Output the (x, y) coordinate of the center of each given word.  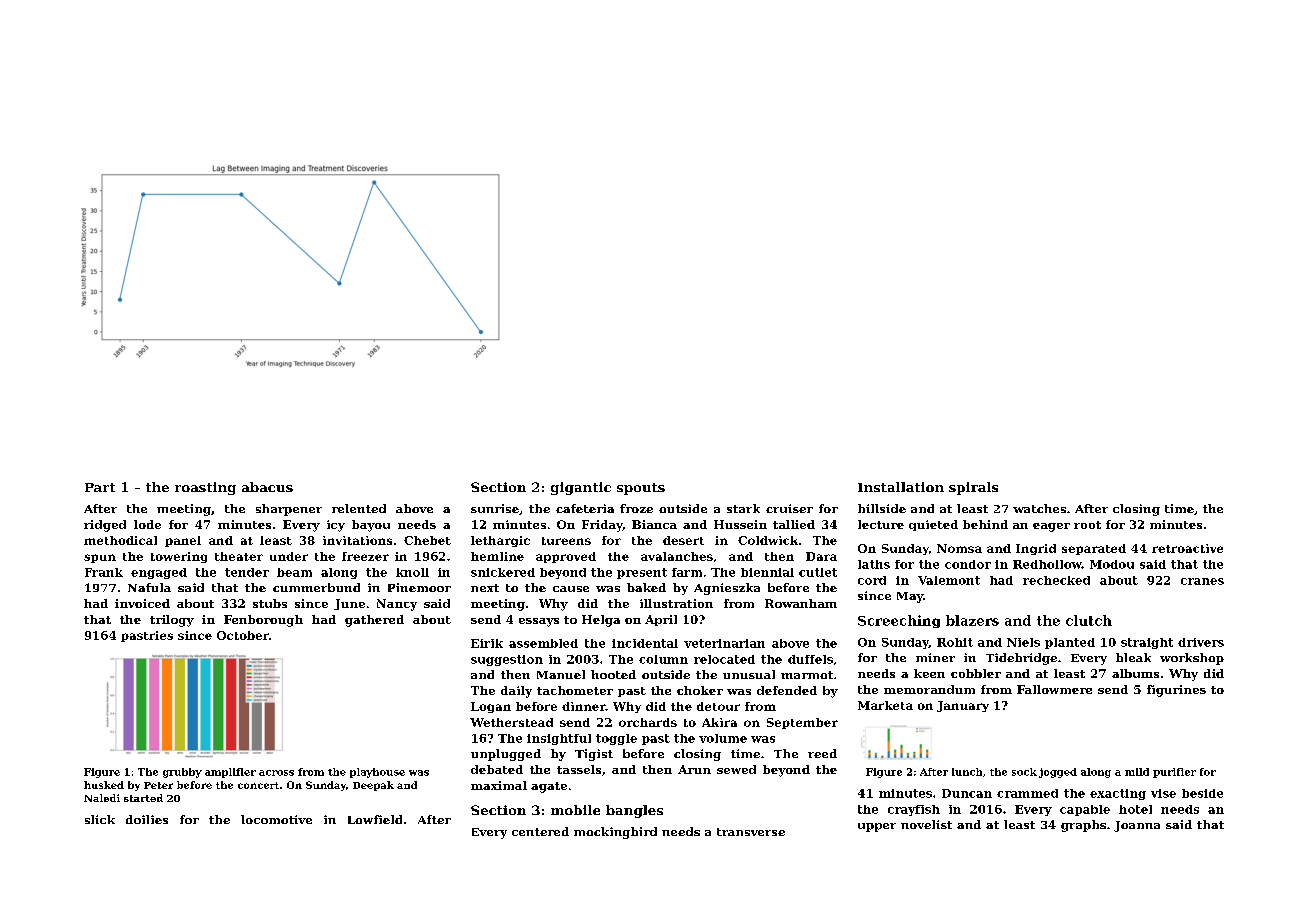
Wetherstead (511, 722)
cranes (1202, 581)
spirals (973, 488)
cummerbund (316, 587)
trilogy (172, 621)
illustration (676, 603)
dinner (584, 706)
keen (929, 673)
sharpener (289, 510)
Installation (901, 487)
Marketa (885, 705)
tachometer (575, 690)
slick (100, 819)
